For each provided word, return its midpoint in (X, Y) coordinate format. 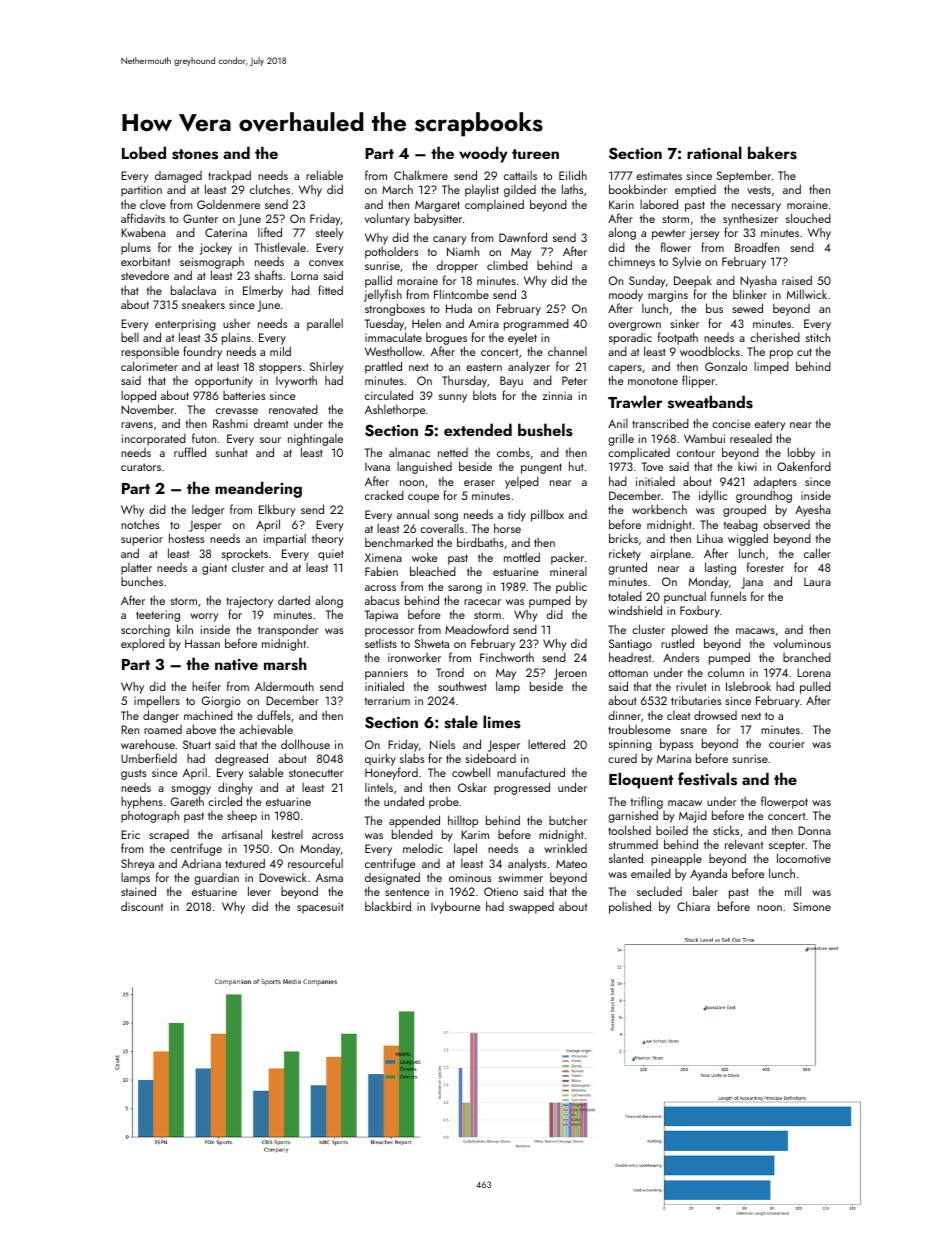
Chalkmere (421, 175)
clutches (270, 189)
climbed (507, 265)
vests (759, 190)
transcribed (660, 423)
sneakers (203, 304)
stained (138, 891)
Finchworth (507, 657)
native (236, 665)
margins (668, 296)
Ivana (377, 467)
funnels (728, 596)
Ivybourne (455, 907)
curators (141, 467)
